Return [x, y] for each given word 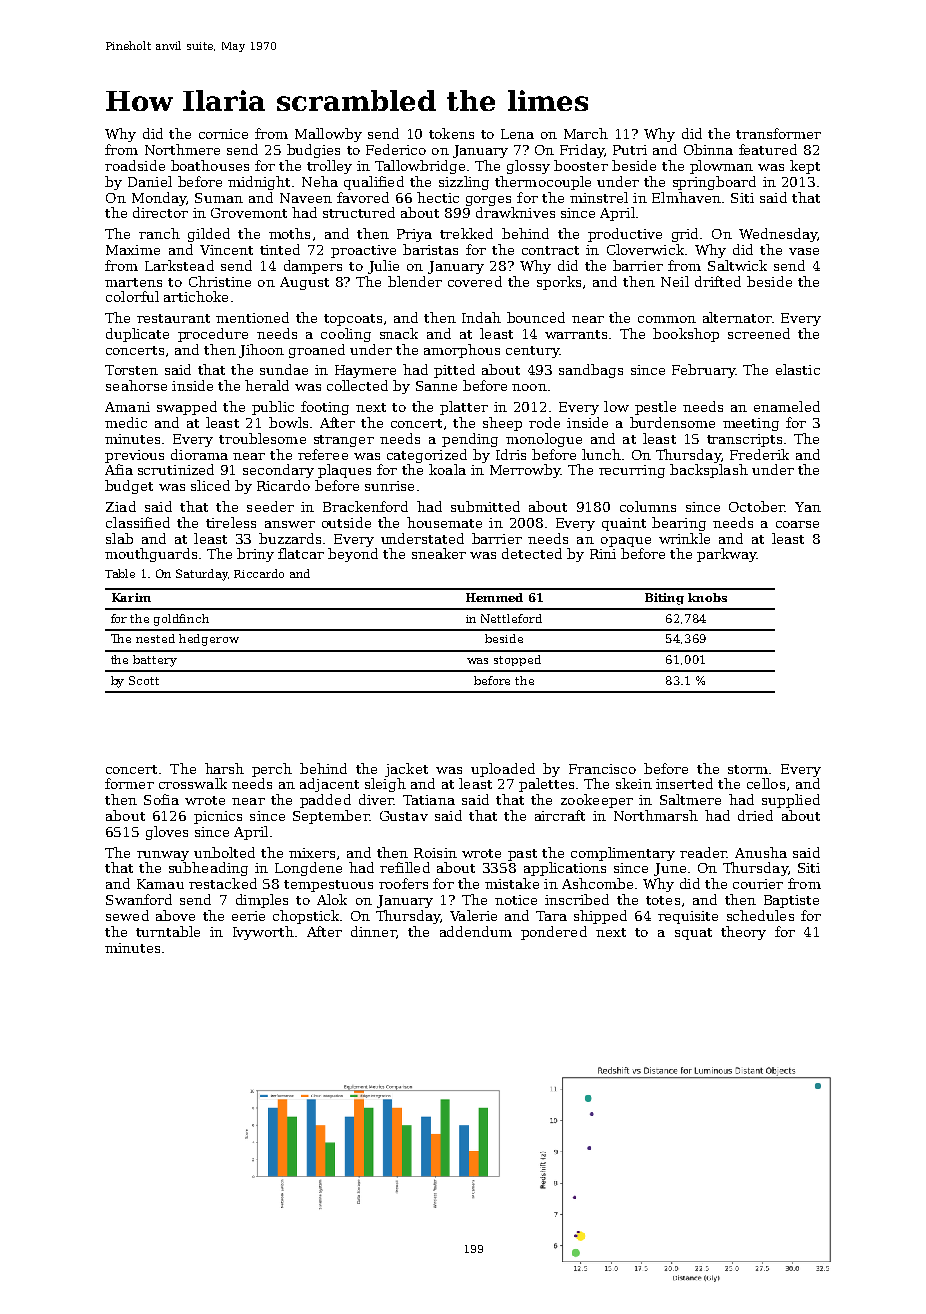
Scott [144, 680]
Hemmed [494, 597]
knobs [707, 597]
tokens [451, 133]
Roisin [435, 853]
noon [529, 387]
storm [748, 769]
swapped [187, 408]
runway [163, 856]
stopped [517, 660]
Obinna [708, 149]
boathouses [210, 165]
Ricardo [283, 485]
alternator [737, 317]
